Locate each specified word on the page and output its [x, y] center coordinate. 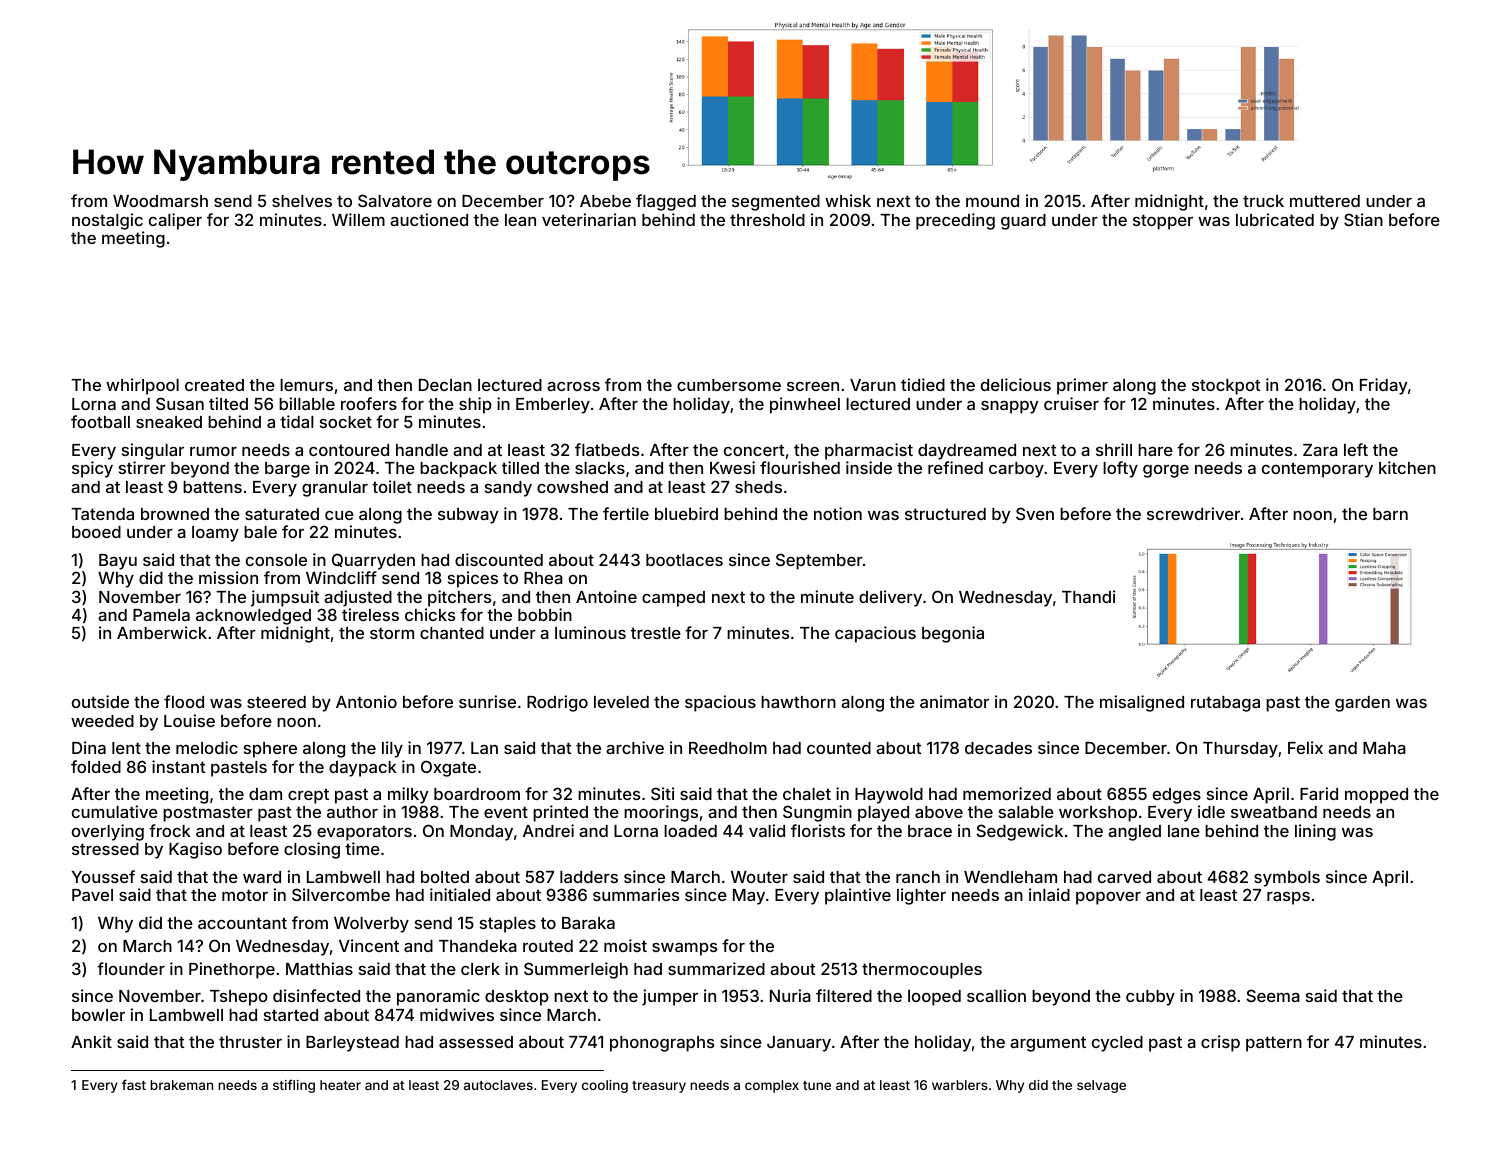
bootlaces [684, 560]
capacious [875, 634]
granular [335, 489]
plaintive [858, 896]
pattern [1274, 1044]
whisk [848, 200]
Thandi [1088, 596]
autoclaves [498, 1085]
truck [1263, 201]
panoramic [438, 997]
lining [1315, 832]
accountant [242, 923]
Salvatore [395, 200]
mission [228, 577]
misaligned [1142, 703]
